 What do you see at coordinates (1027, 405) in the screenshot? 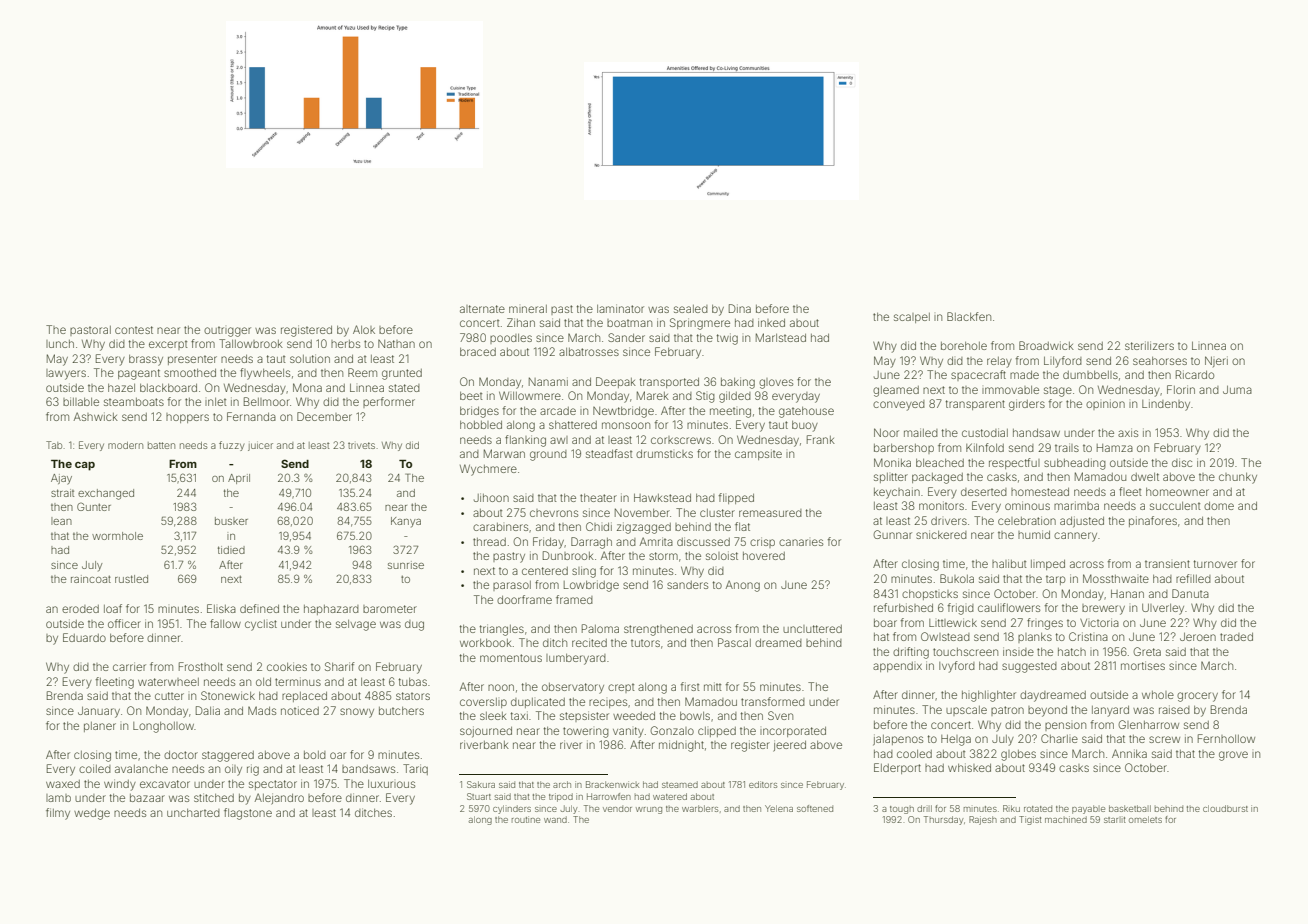
I see `girders` at bounding box center [1027, 405].
